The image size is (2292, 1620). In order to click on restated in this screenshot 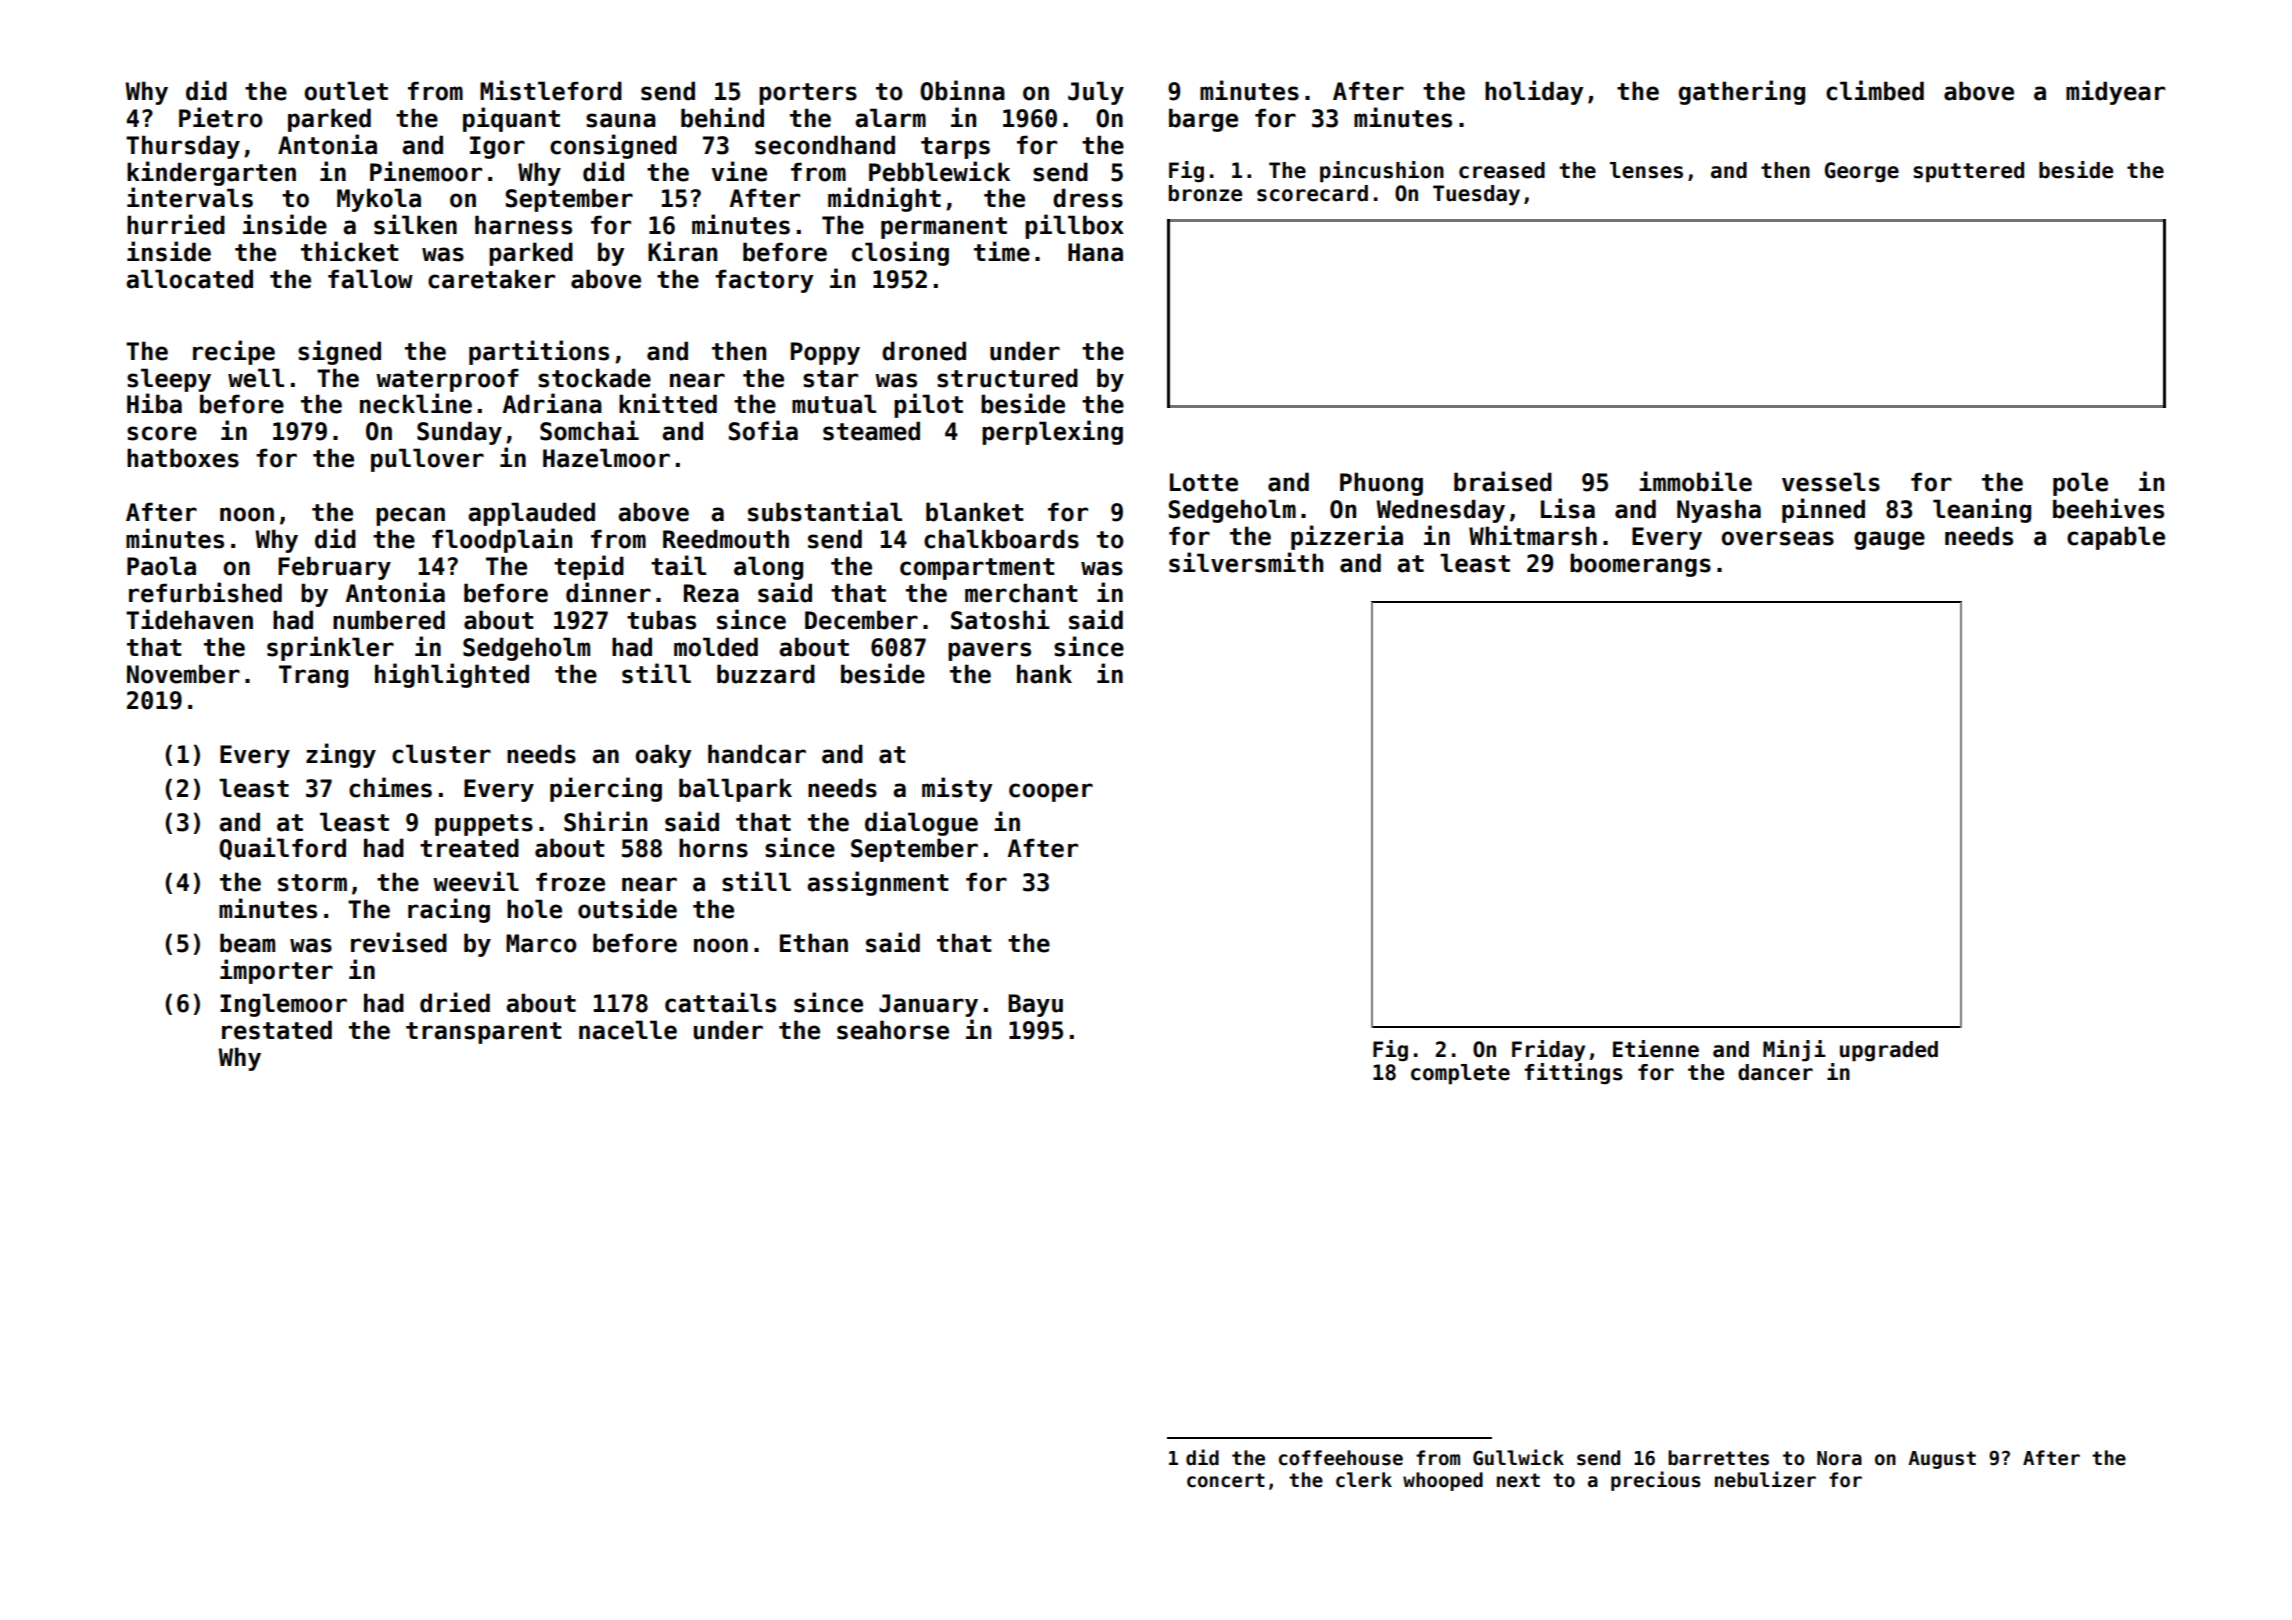, I will do `click(277, 1030)`.
